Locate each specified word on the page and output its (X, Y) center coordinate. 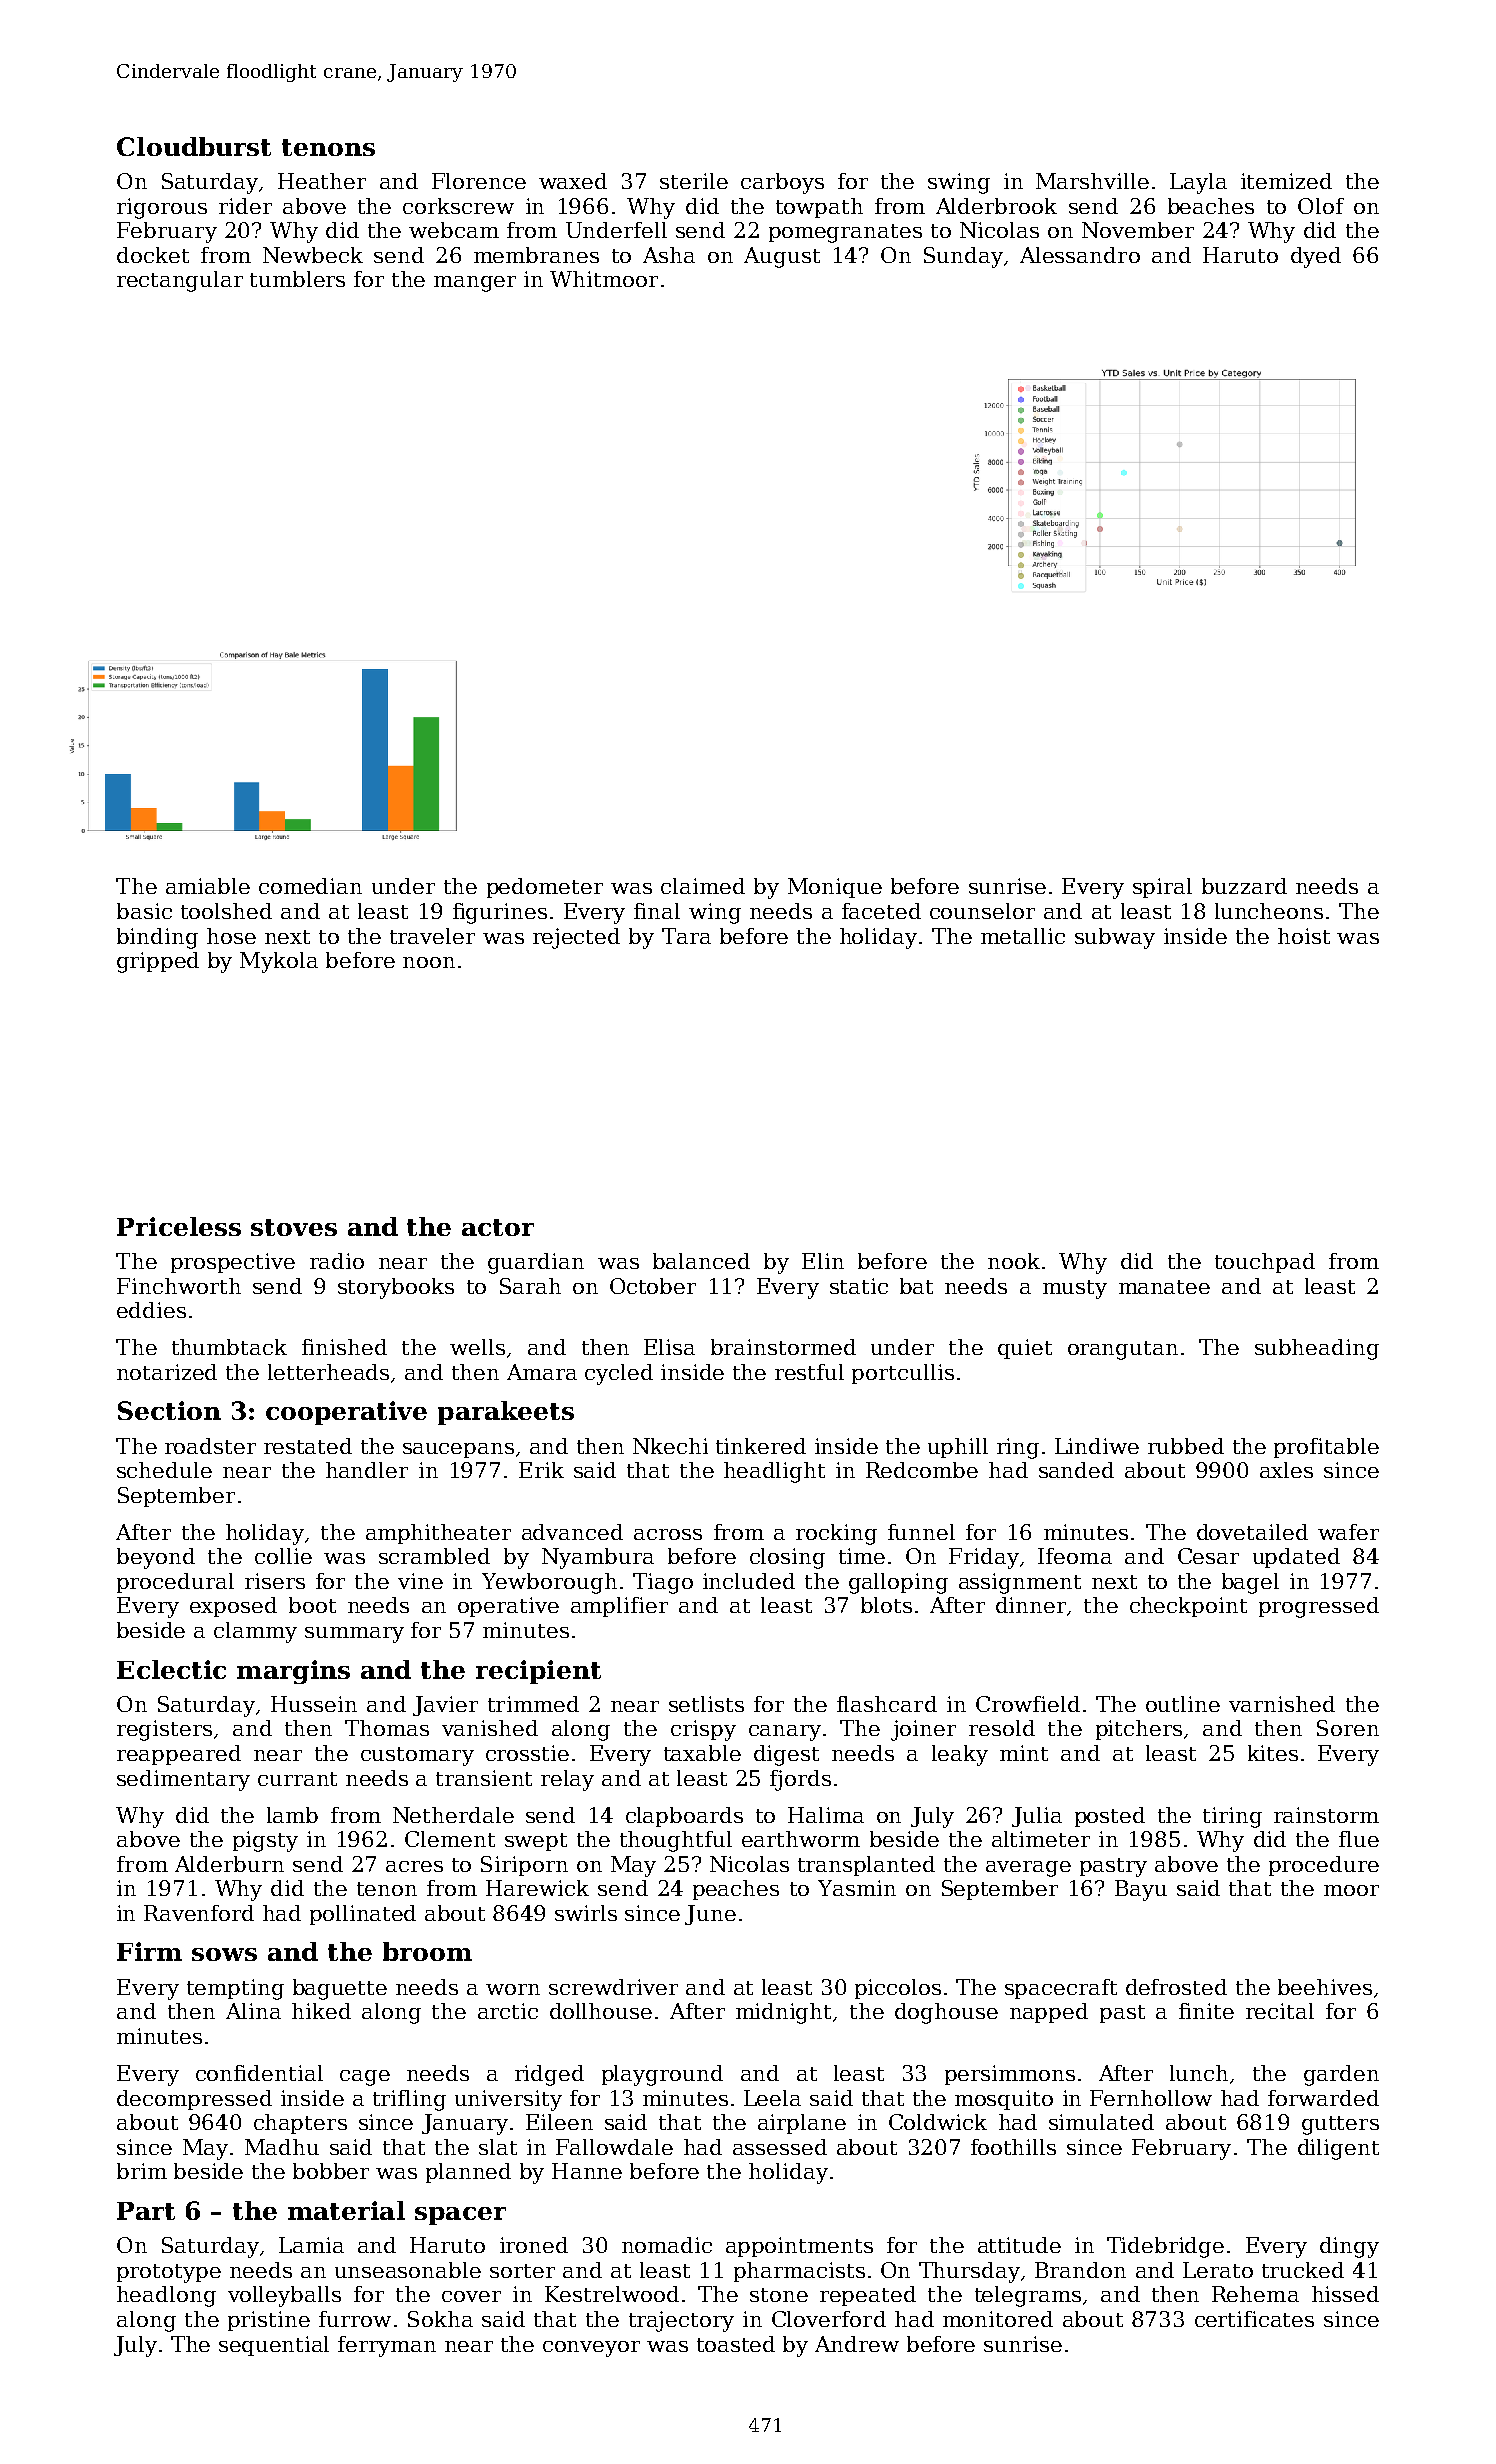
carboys (782, 183)
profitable (1326, 1448)
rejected (576, 938)
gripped (158, 962)
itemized (1286, 181)
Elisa (669, 1347)
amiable (208, 886)
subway (1115, 938)
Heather (322, 181)
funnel (921, 1532)
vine (420, 1581)
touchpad (1265, 1263)
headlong (166, 2296)
